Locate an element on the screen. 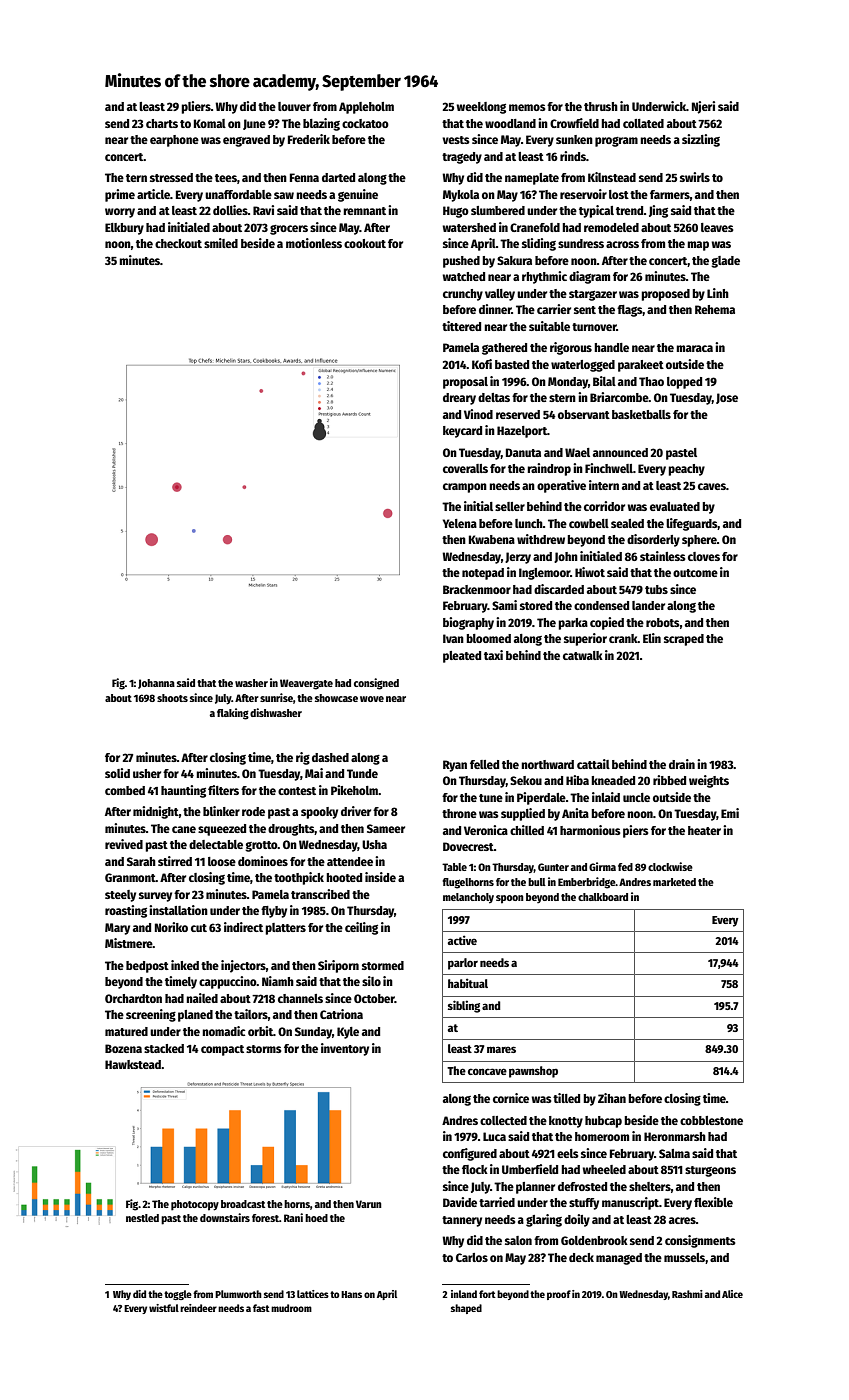 The height and width of the screenshot is (1400, 849). prime is located at coordinates (120, 195).
